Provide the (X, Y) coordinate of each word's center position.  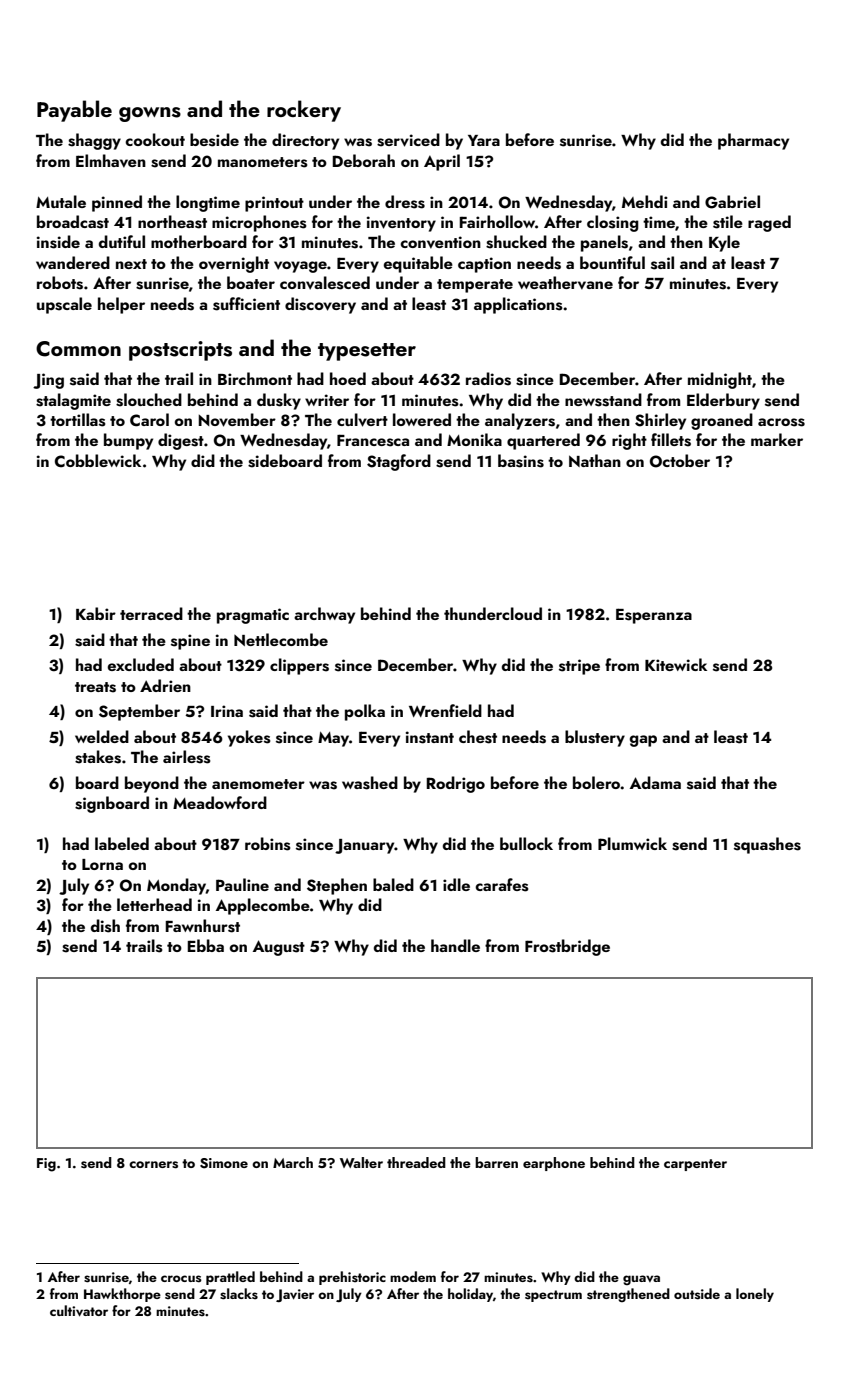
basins (521, 461)
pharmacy (753, 141)
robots (60, 283)
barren (496, 1162)
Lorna (102, 864)
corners (153, 1165)
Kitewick (676, 664)
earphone (554, 1164)
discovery (320, 305)
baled (393, 884)
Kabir (96, 613)
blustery (595, 738)
